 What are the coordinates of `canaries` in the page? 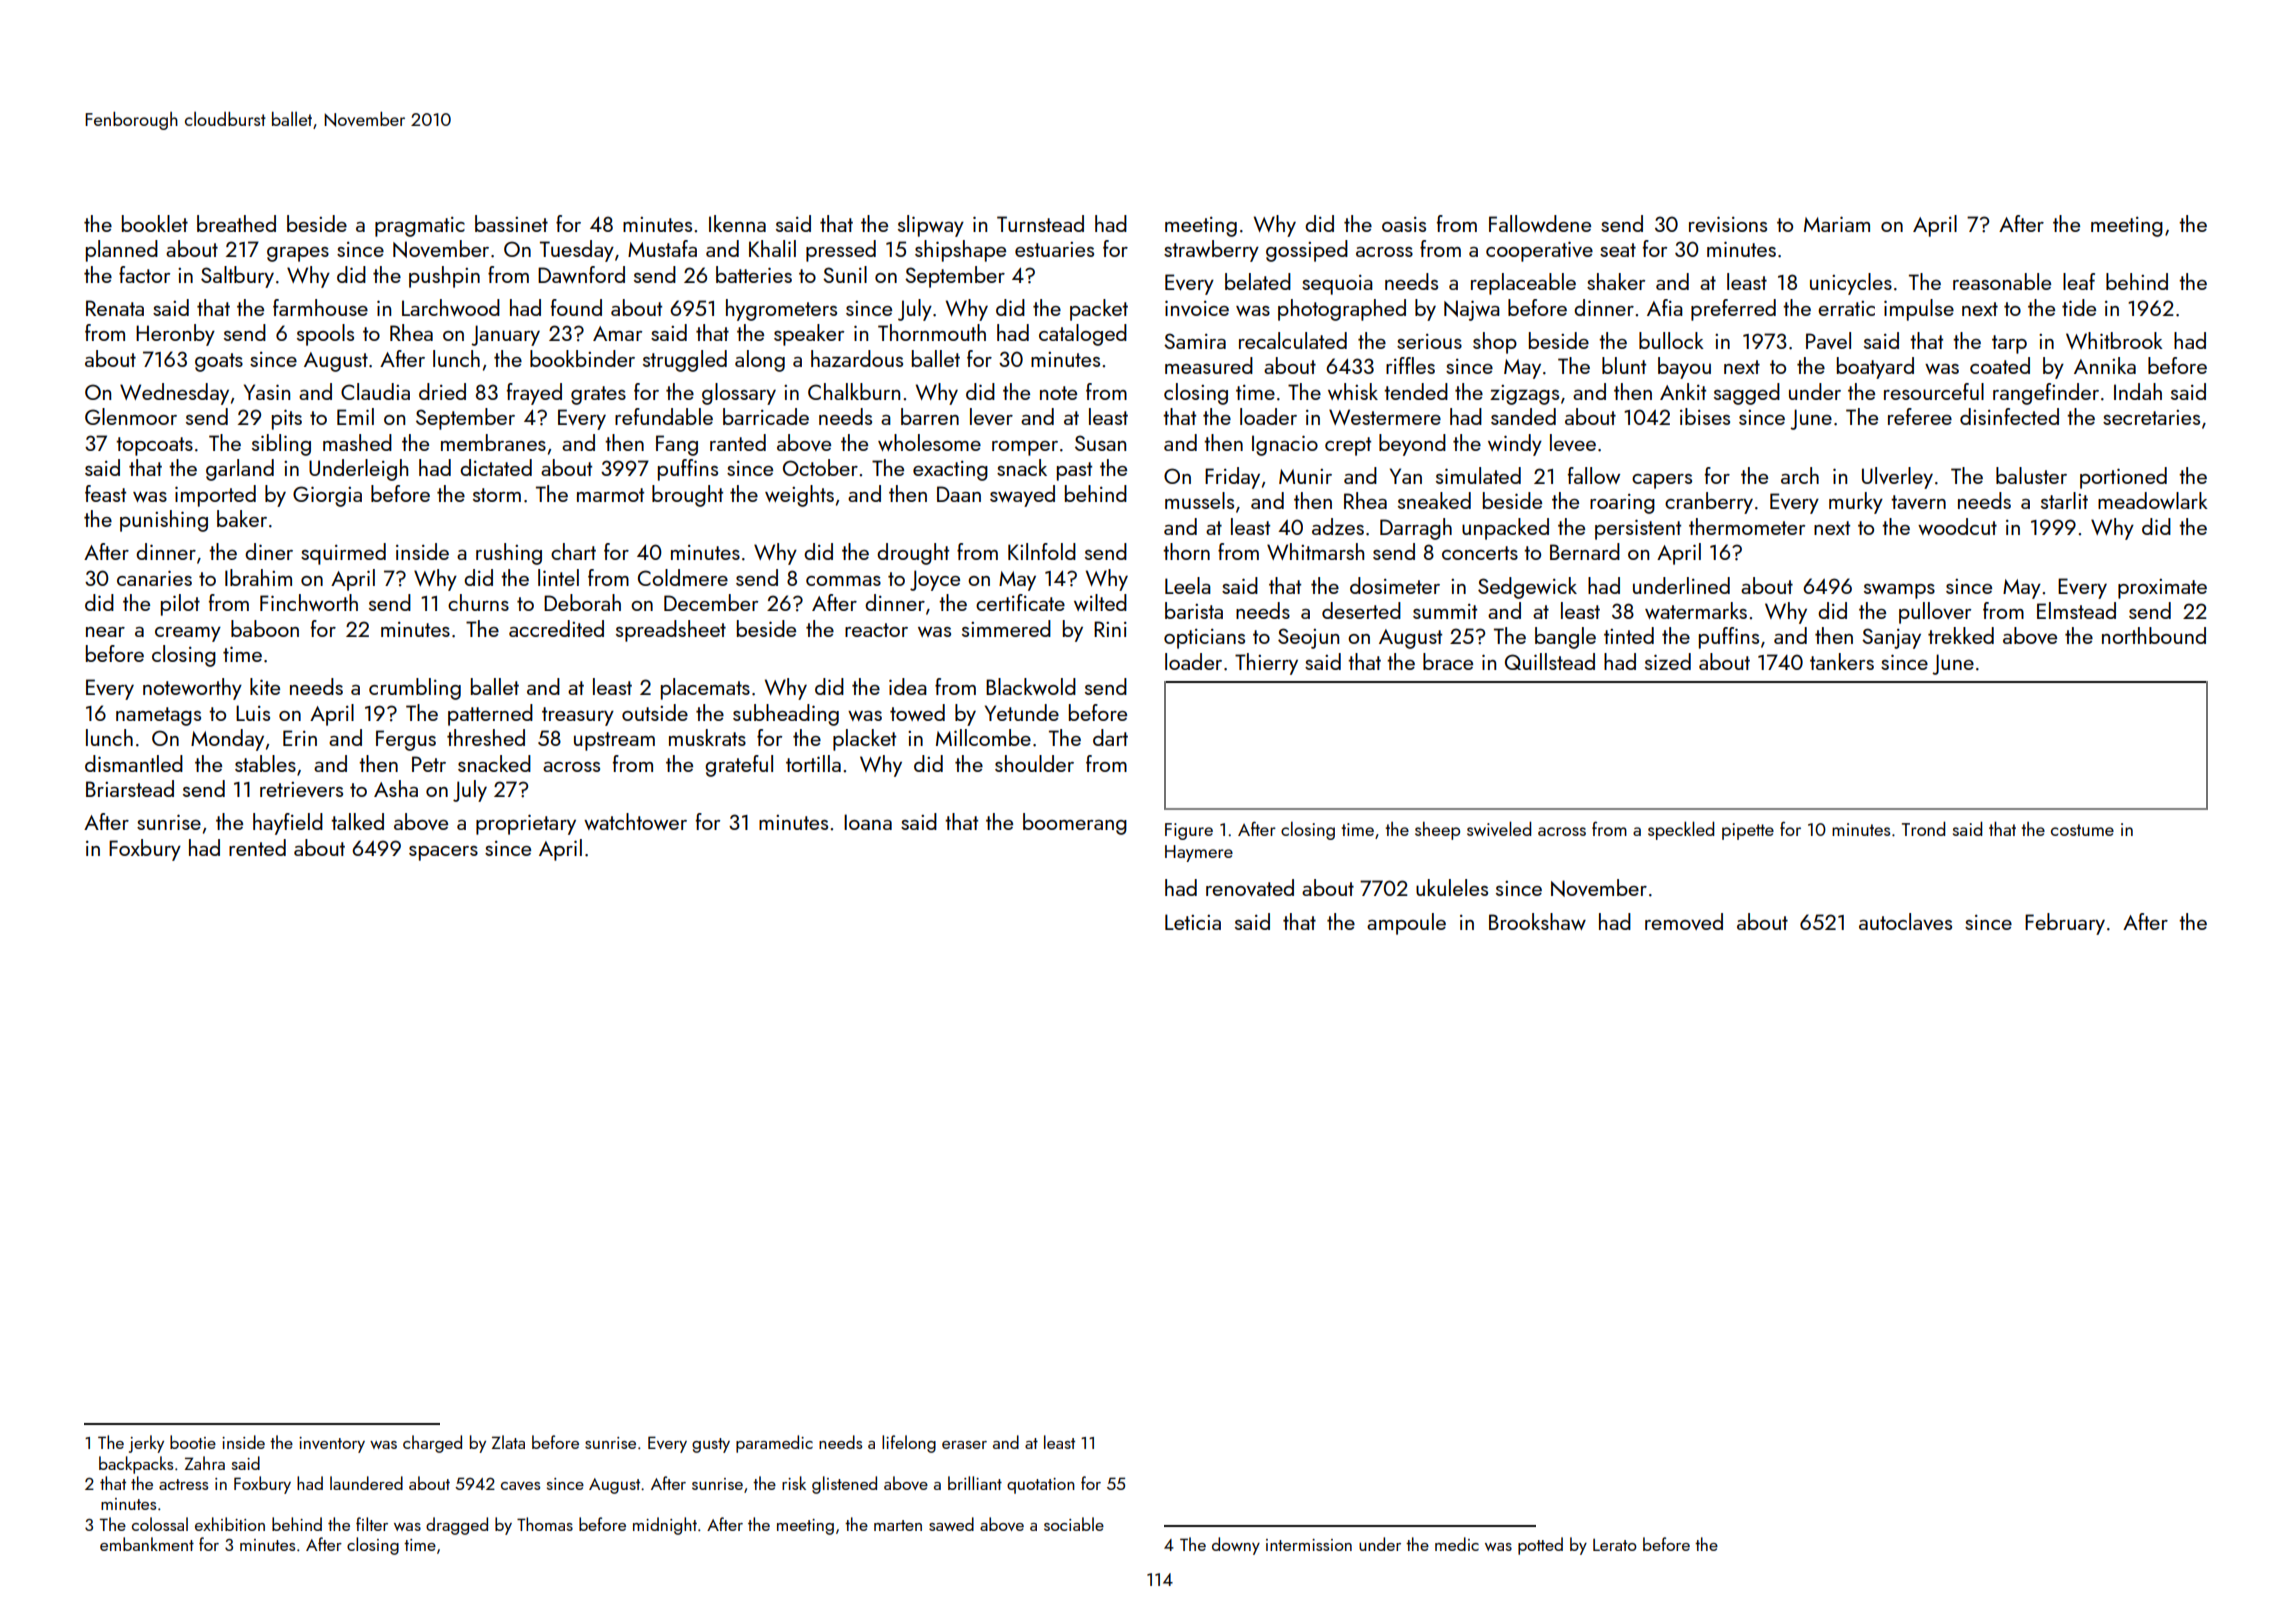 It's located at (154, 578).
